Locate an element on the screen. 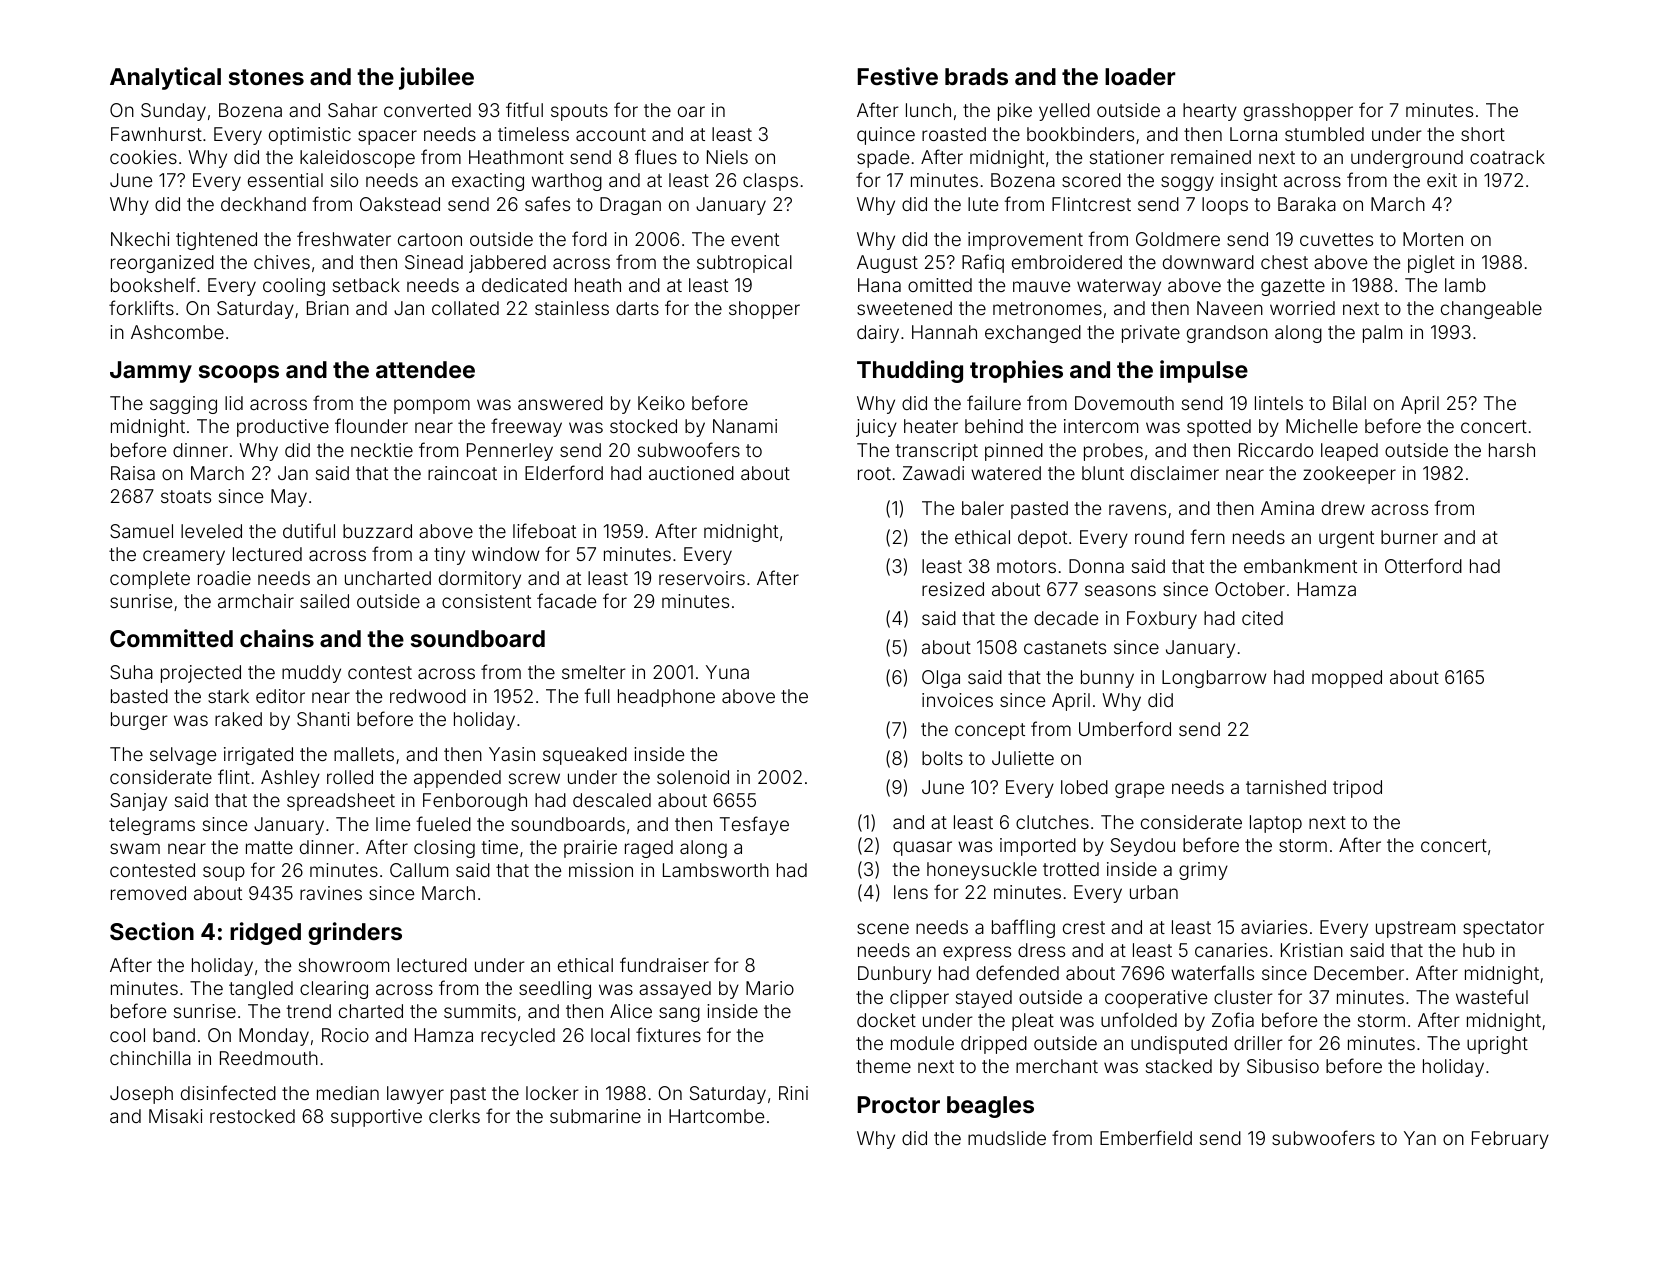 The height and width of the screenshot is (1287, 1666). swam is located at coordinates (135, 848).
